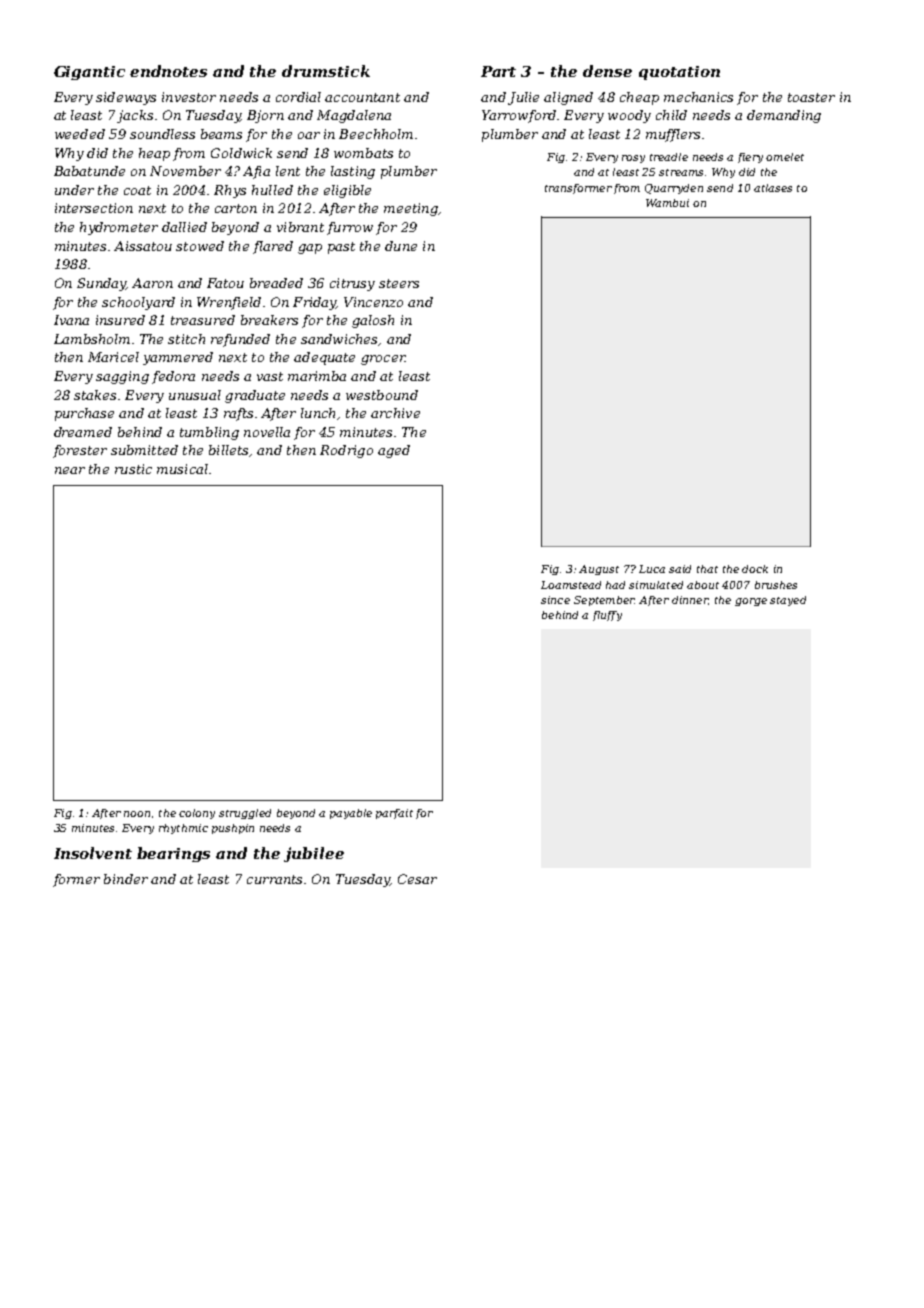 This document has height=1308, width=924. Describe the element at coordinates (667, 203) in the document. I see `Wambui` at that location.
